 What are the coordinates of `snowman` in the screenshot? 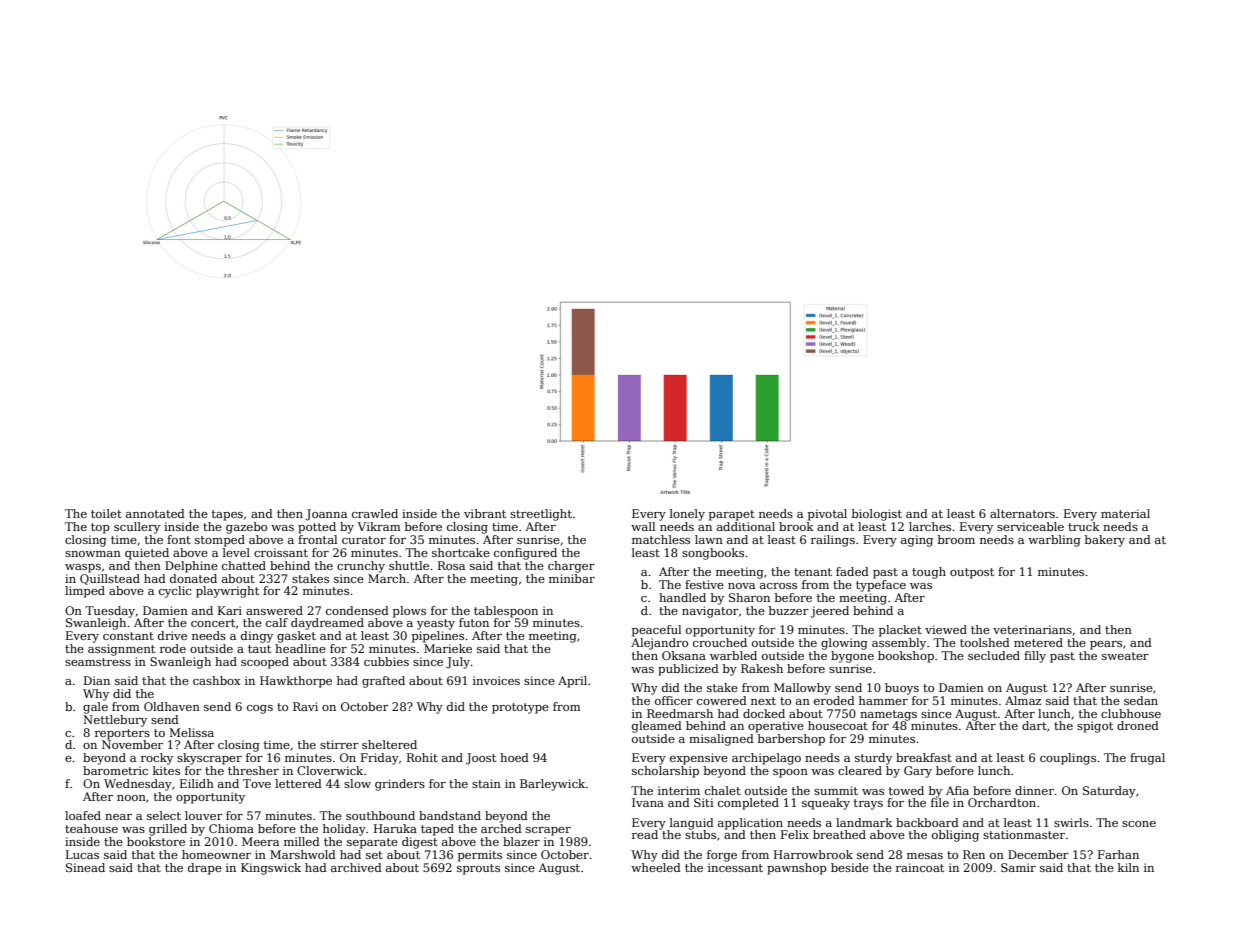 It's located at (93, 554).
